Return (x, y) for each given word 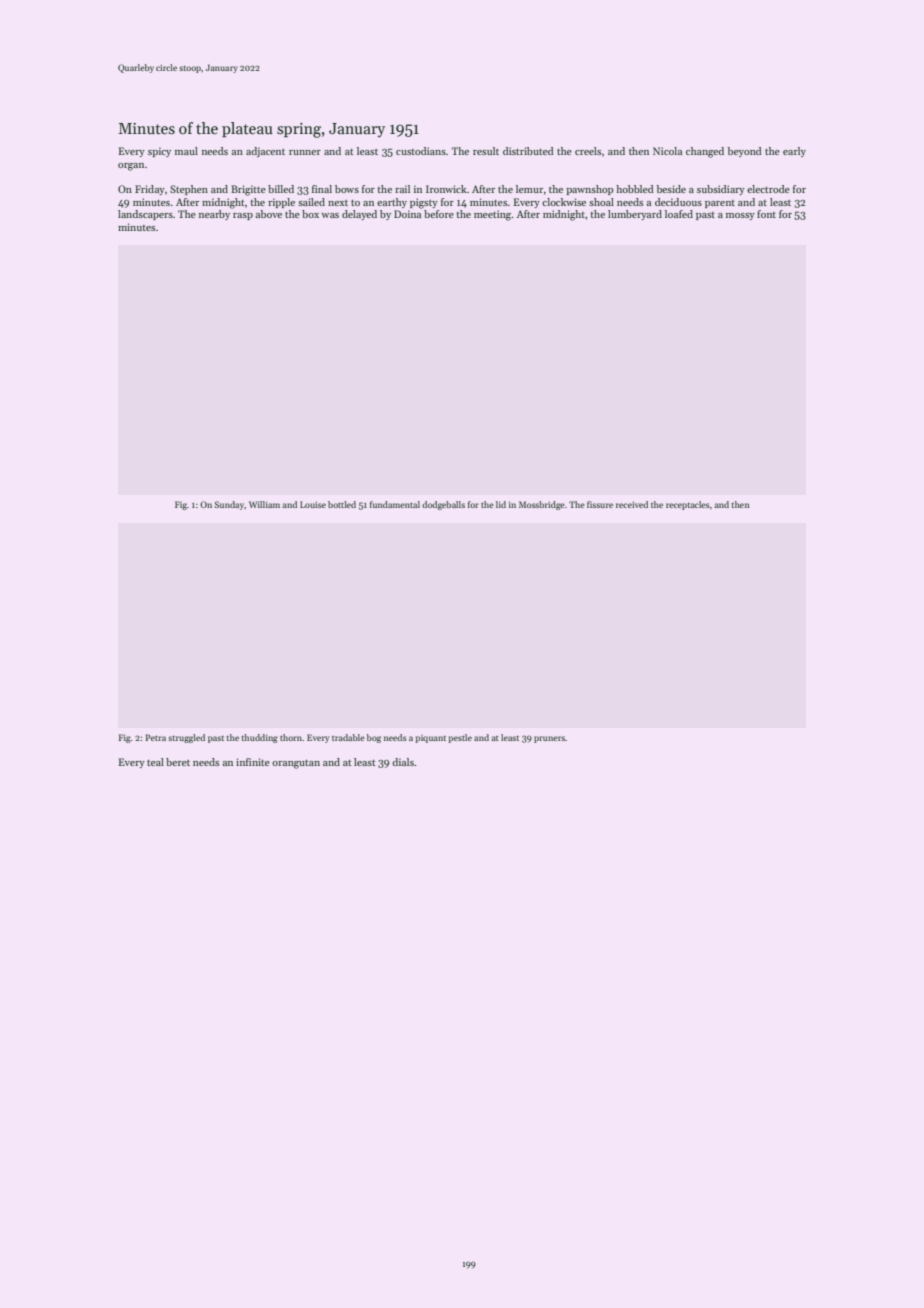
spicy (159, 152)
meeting (493, 215)
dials (403, 762)
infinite (253, 762)
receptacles (687, 505)
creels (588, 151)
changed (705, 152)
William (264, 504)
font (766, 214)
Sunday (230, 505)
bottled (342, 504)
